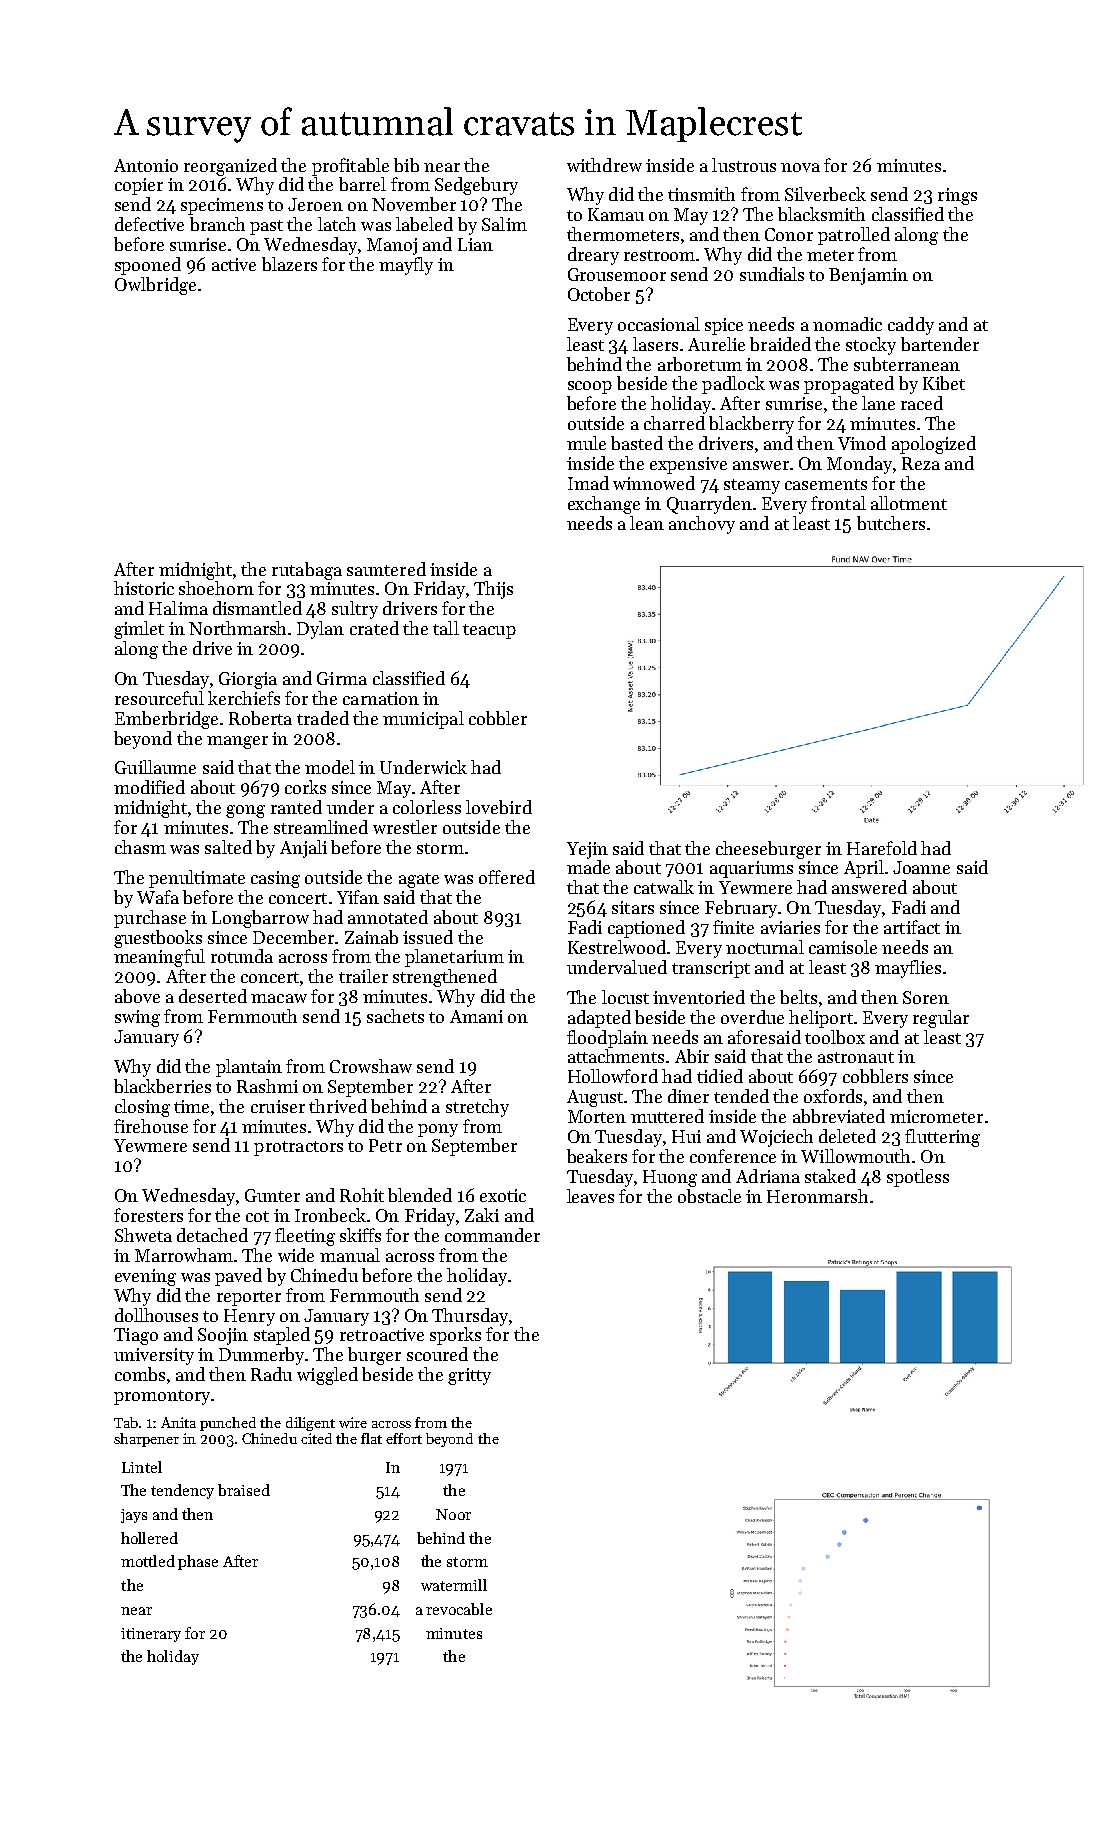  What do you see at coordinates (151, 1635) in the document?
I see `itinerary` at bounding box center [151, 1635].
